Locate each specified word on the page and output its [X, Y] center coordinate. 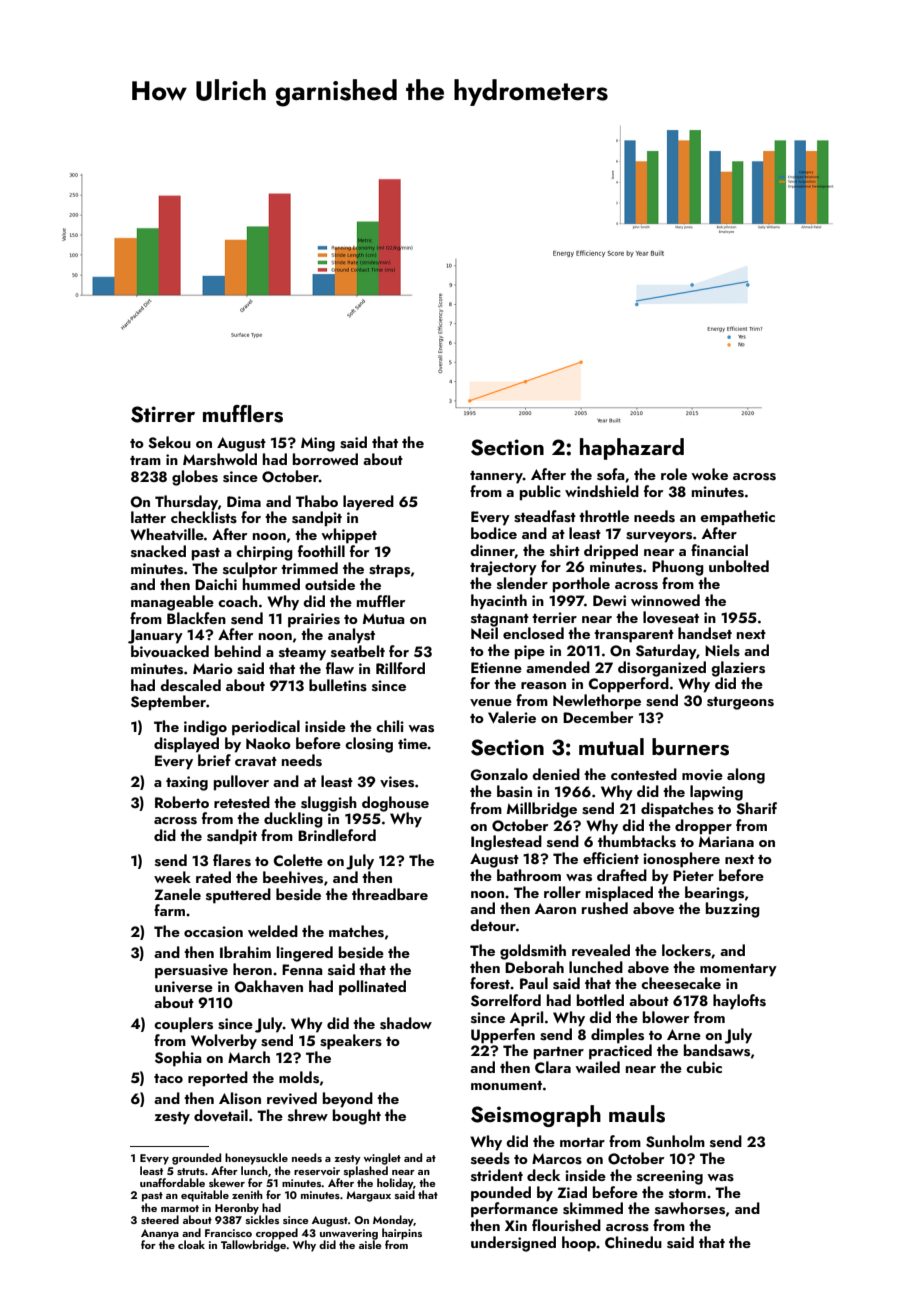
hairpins [402, 1234]
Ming [318, 444]
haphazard [632, 449]
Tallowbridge [253, 1246]
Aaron [555, 908]
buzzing [733, 910]
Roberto [182, 802]
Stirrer [163, 414]
